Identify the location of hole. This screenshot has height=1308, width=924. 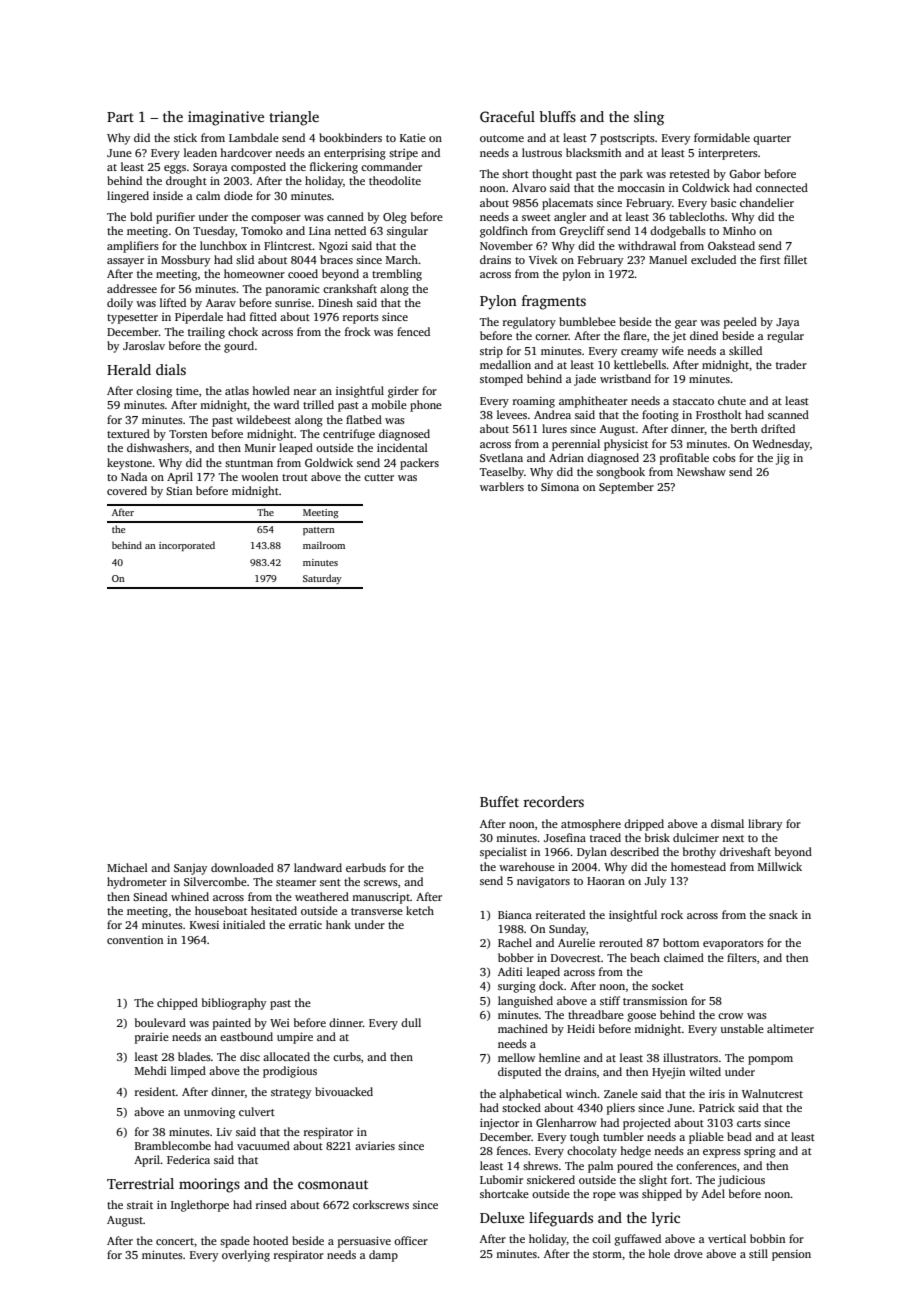
(659, 1253).
